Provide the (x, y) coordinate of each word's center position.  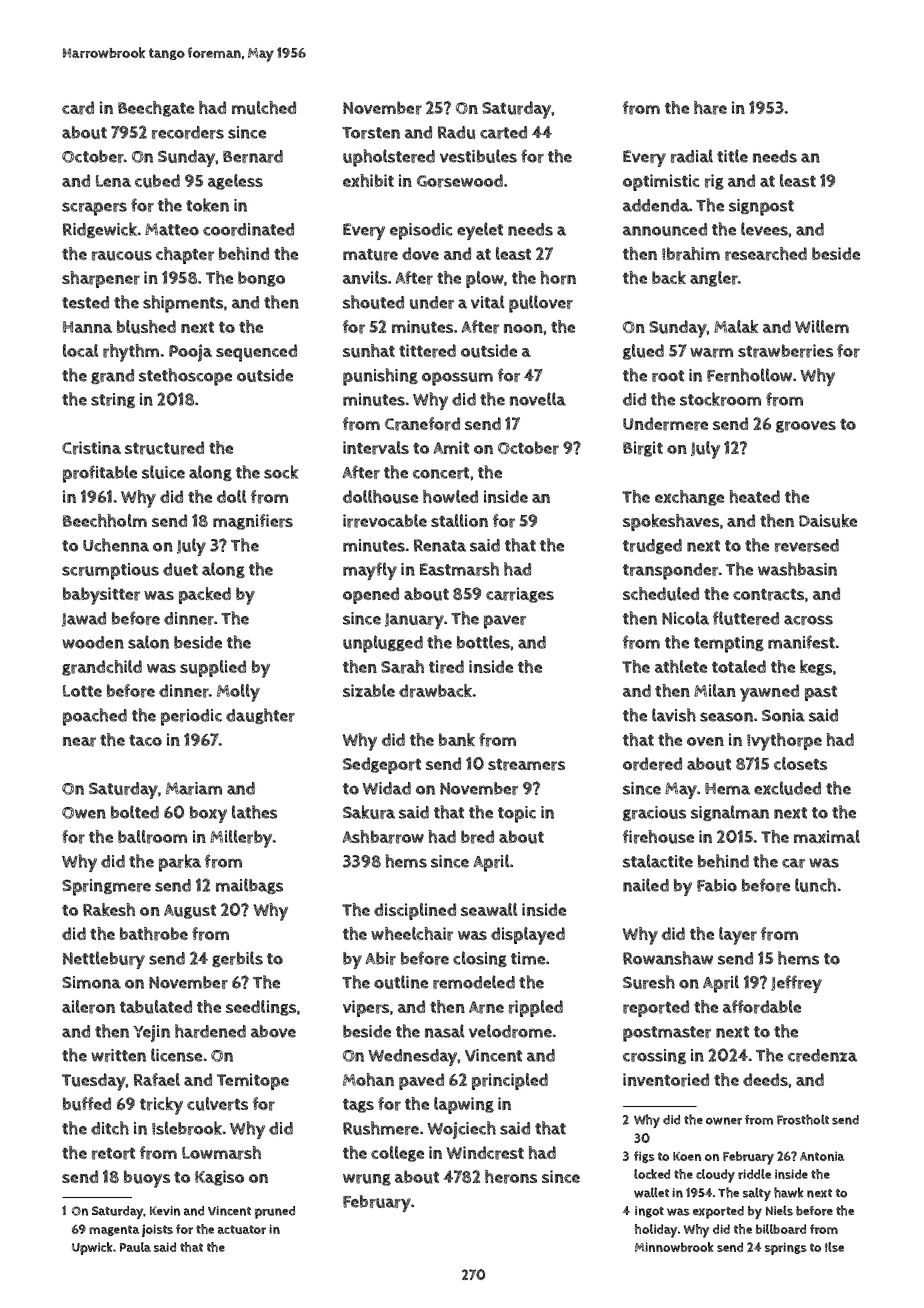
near (79, 742)
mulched (264, 108)
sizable (369, 690)
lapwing (464, 1105)
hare (710, 108)
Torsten (371, 133)
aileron (88, 1007)
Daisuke (828, 521)
